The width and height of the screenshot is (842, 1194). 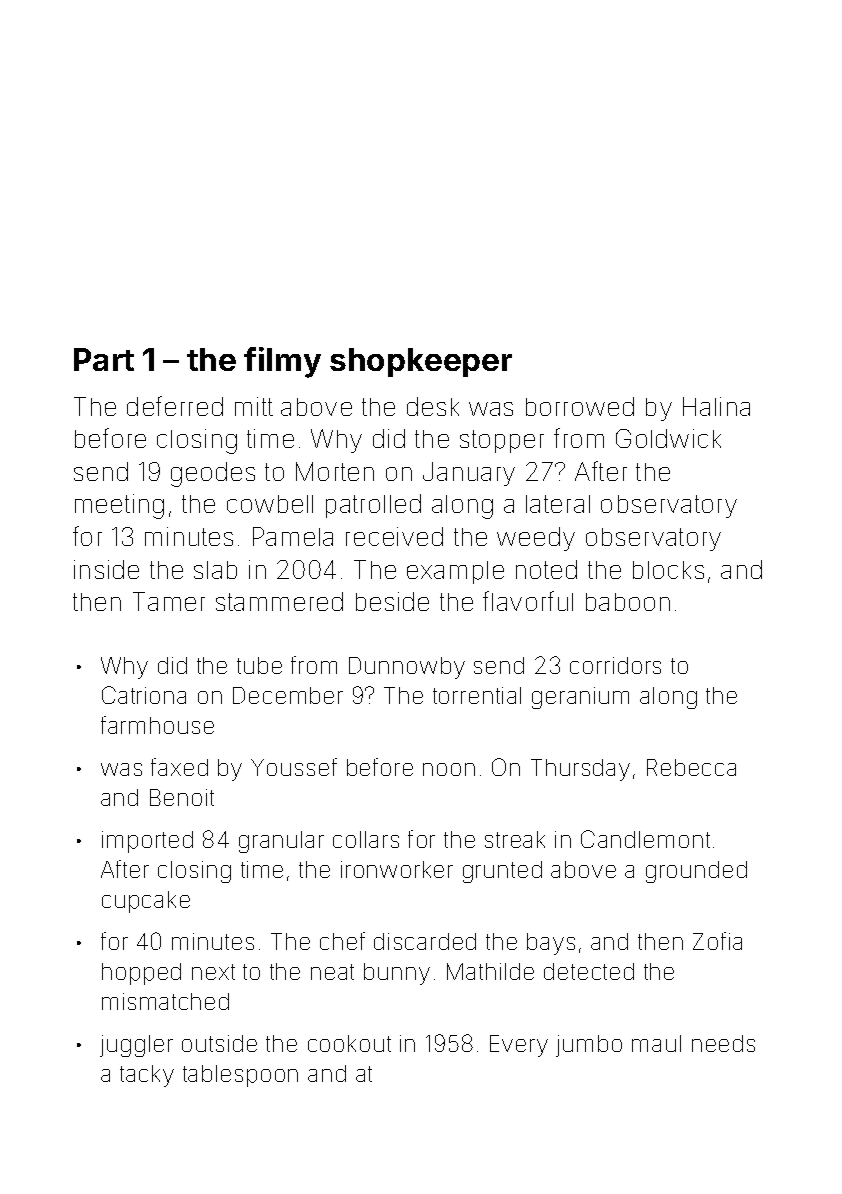 I want to click on jumbo, so click(x=589, y=1046).
